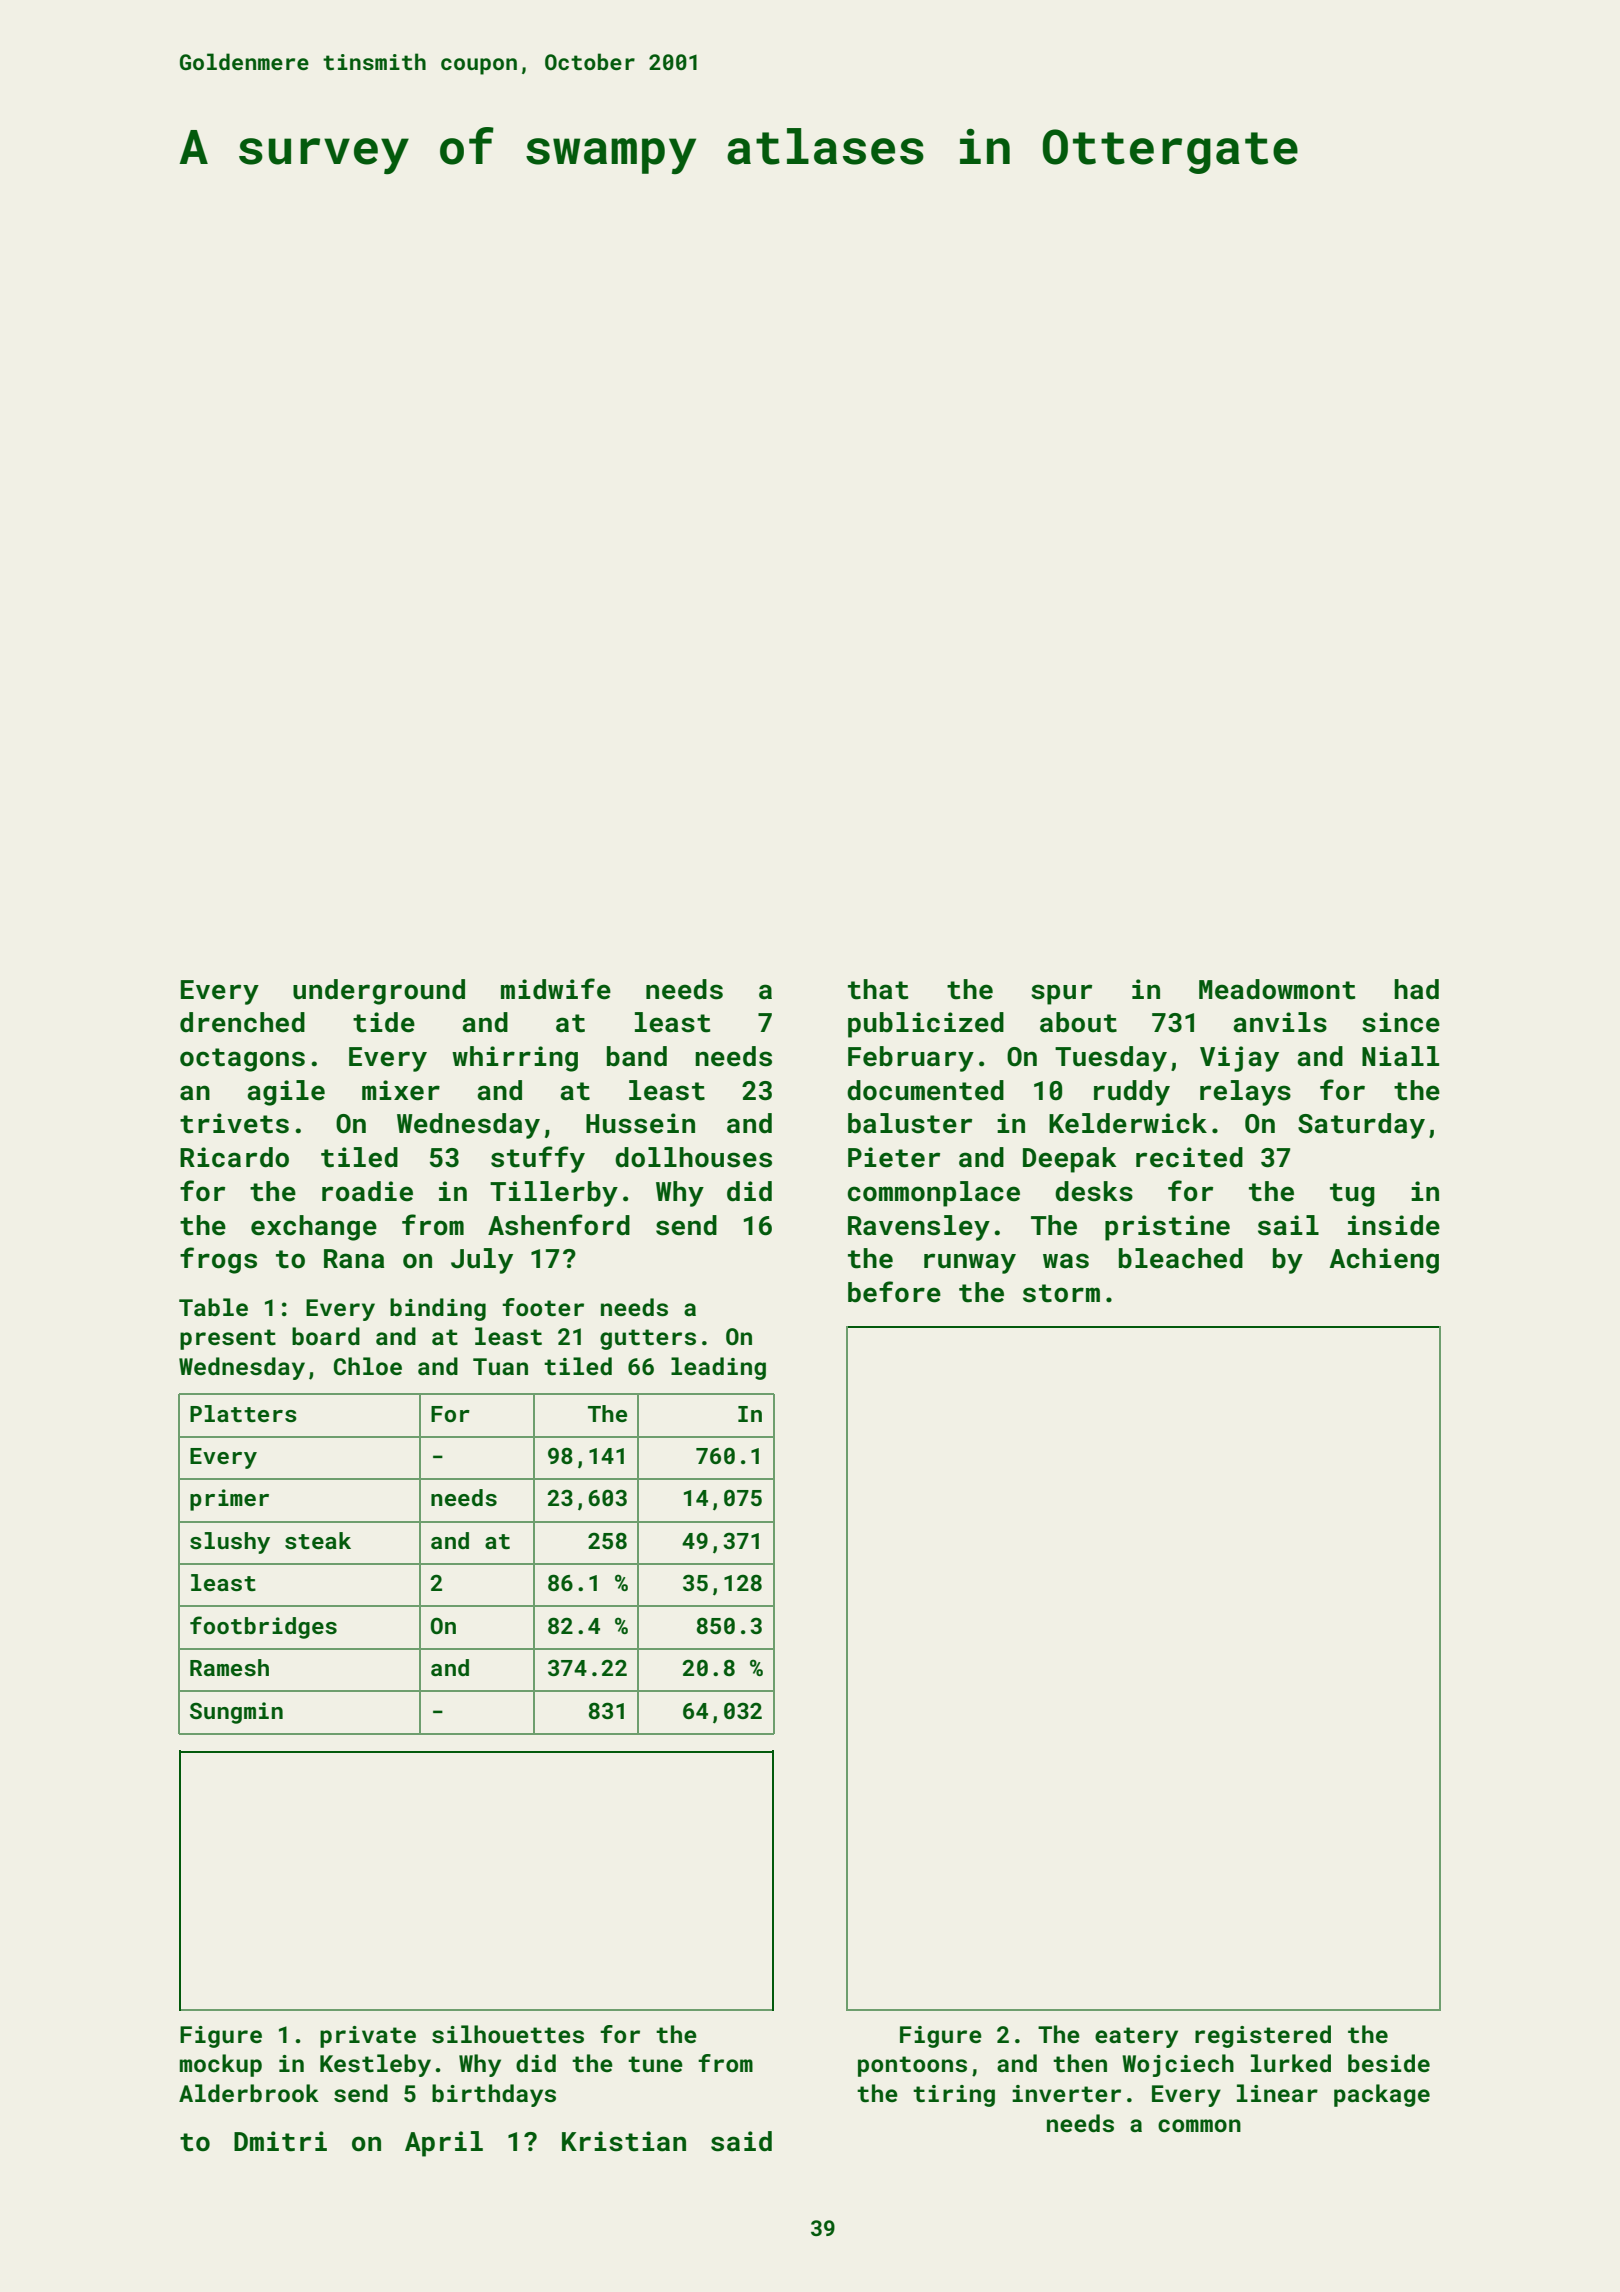 The image size is (1620, 2292). Describe the element at coordinates (444, 2144) in the image. I see `April` at that location.
